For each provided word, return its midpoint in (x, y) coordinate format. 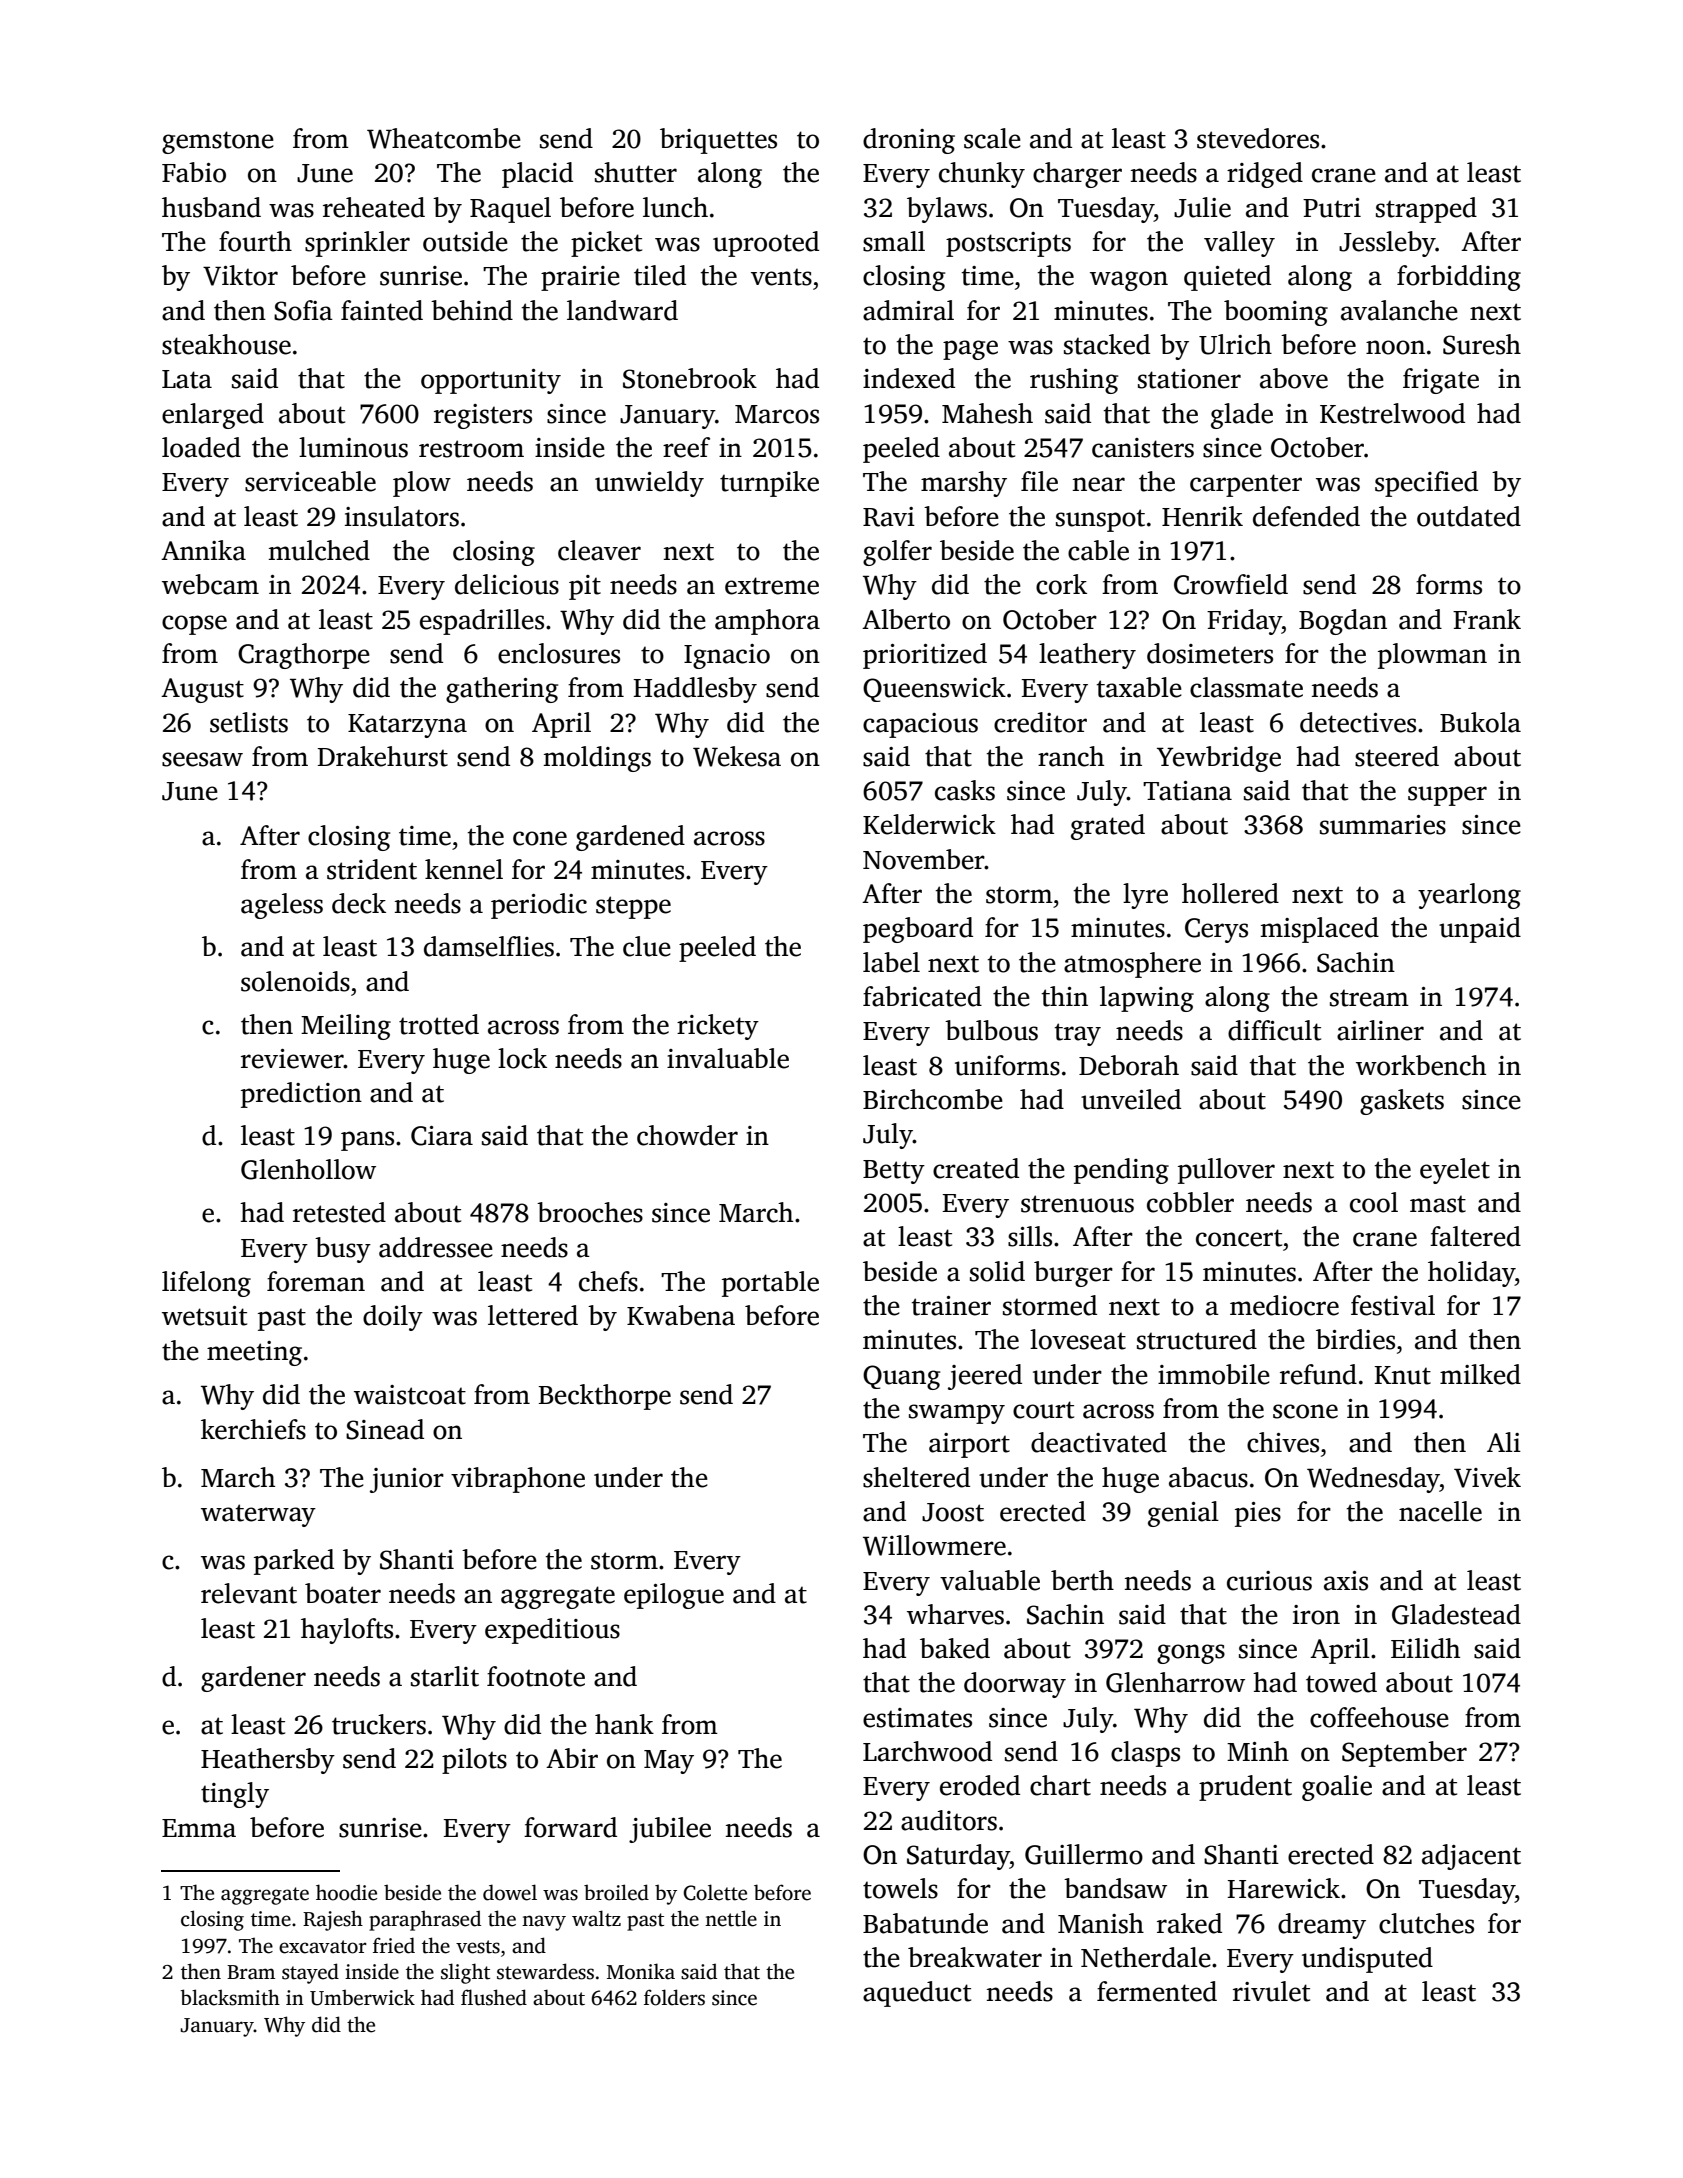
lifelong (206, 1284)
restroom (471, 449)
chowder (687, 1135)
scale (992, 138)
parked (294, 1562)
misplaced (1320, 930)
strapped (1426, 210)
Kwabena (681, 1315)
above (1294, 378)
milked (1480, 1374)
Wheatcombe (444, 138)
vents (781, 277)
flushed (494, 1997)
